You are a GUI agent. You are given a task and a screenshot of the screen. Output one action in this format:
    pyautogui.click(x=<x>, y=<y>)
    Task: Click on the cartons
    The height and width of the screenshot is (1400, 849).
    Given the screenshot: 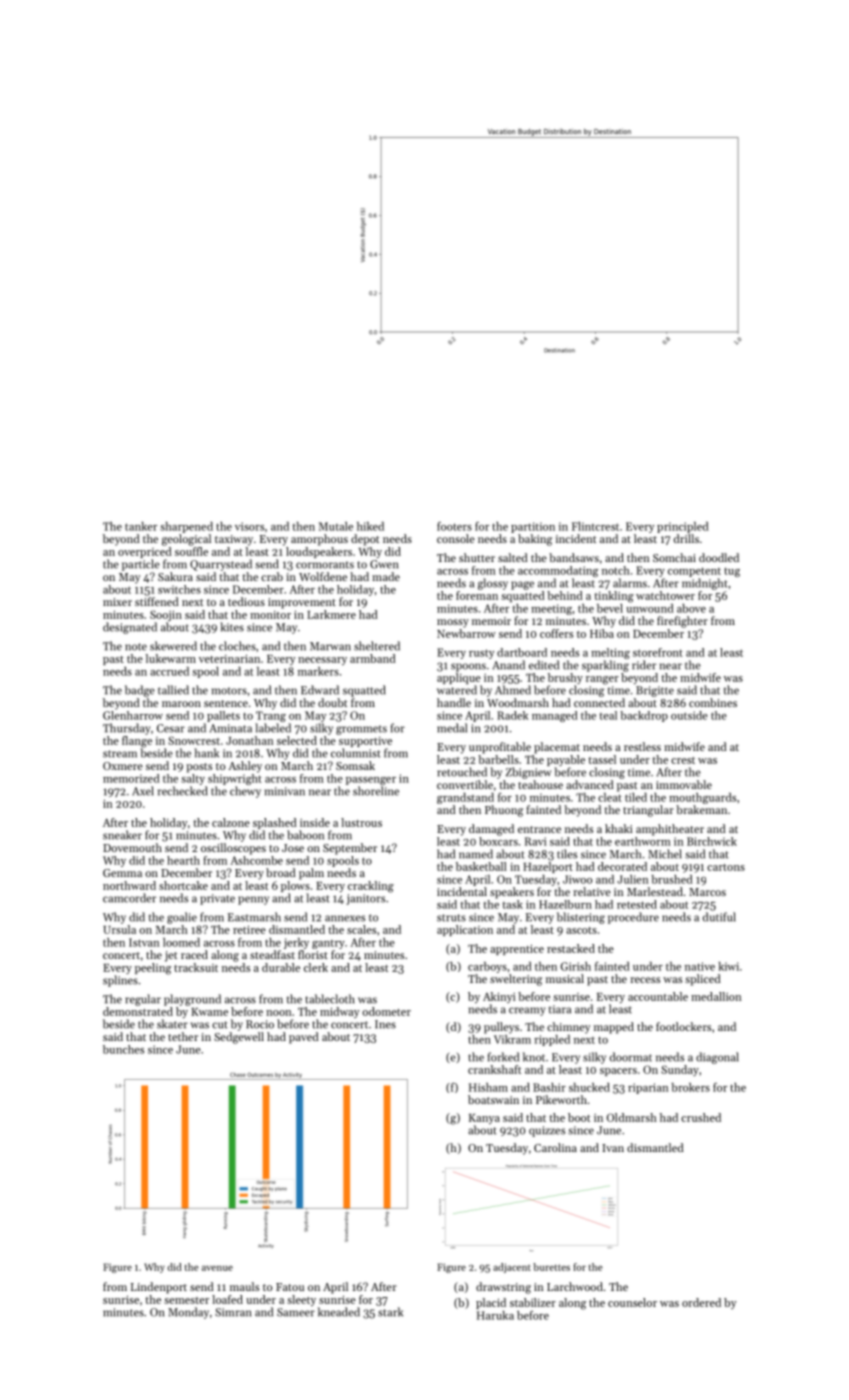 What is the action you would take?
    pyautogui.click(x=726, y=867)
